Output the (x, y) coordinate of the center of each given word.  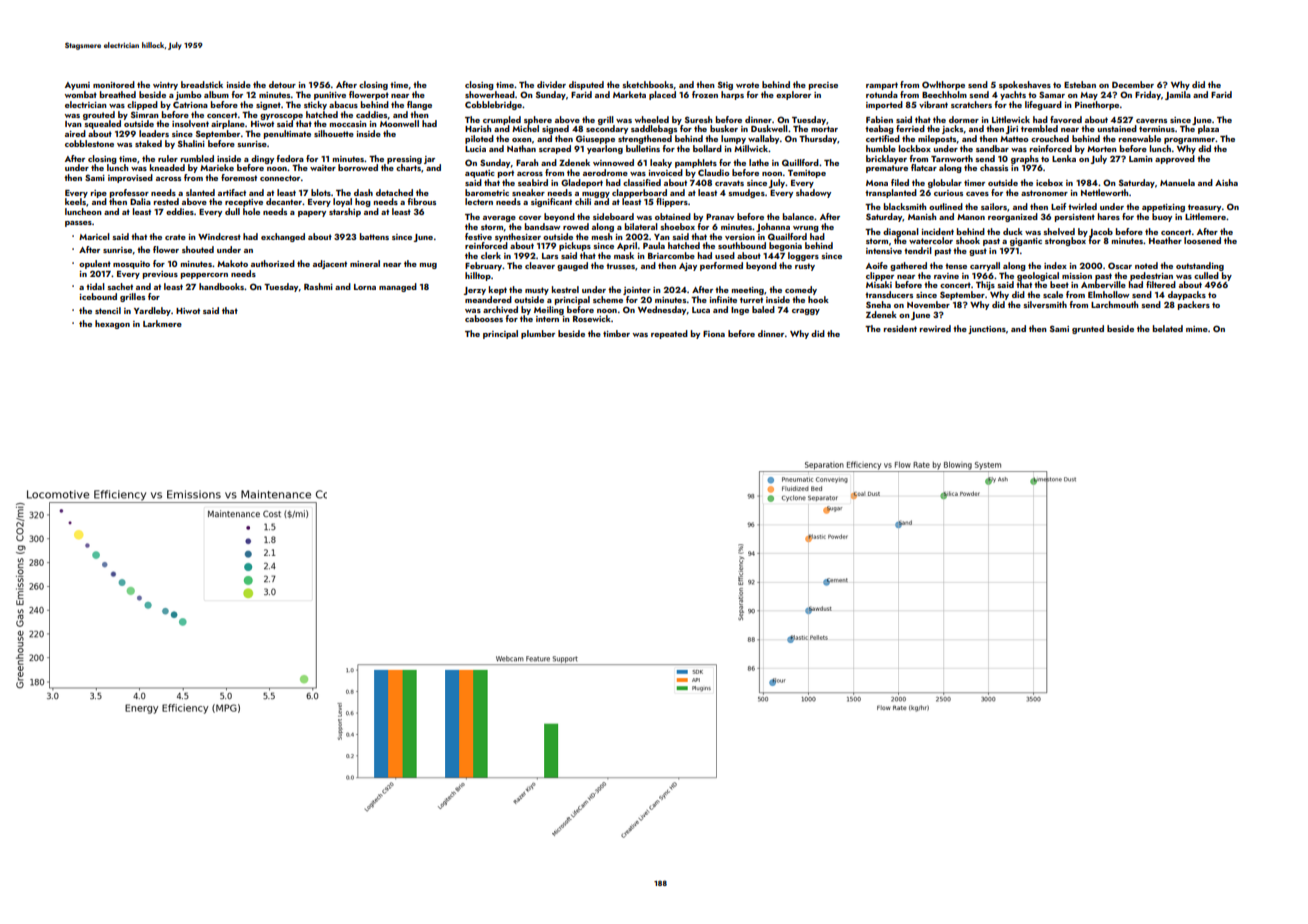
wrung (806, 229)
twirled (1082, 206)
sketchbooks (647, 84)
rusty (805, 267)
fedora (290, 158)
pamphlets (696, 163)
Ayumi (77, 86)
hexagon (112, 324)
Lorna (365, 287)
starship (345, 212)
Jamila (1178, 95)
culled (1206, 275)
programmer (1189, 141)
